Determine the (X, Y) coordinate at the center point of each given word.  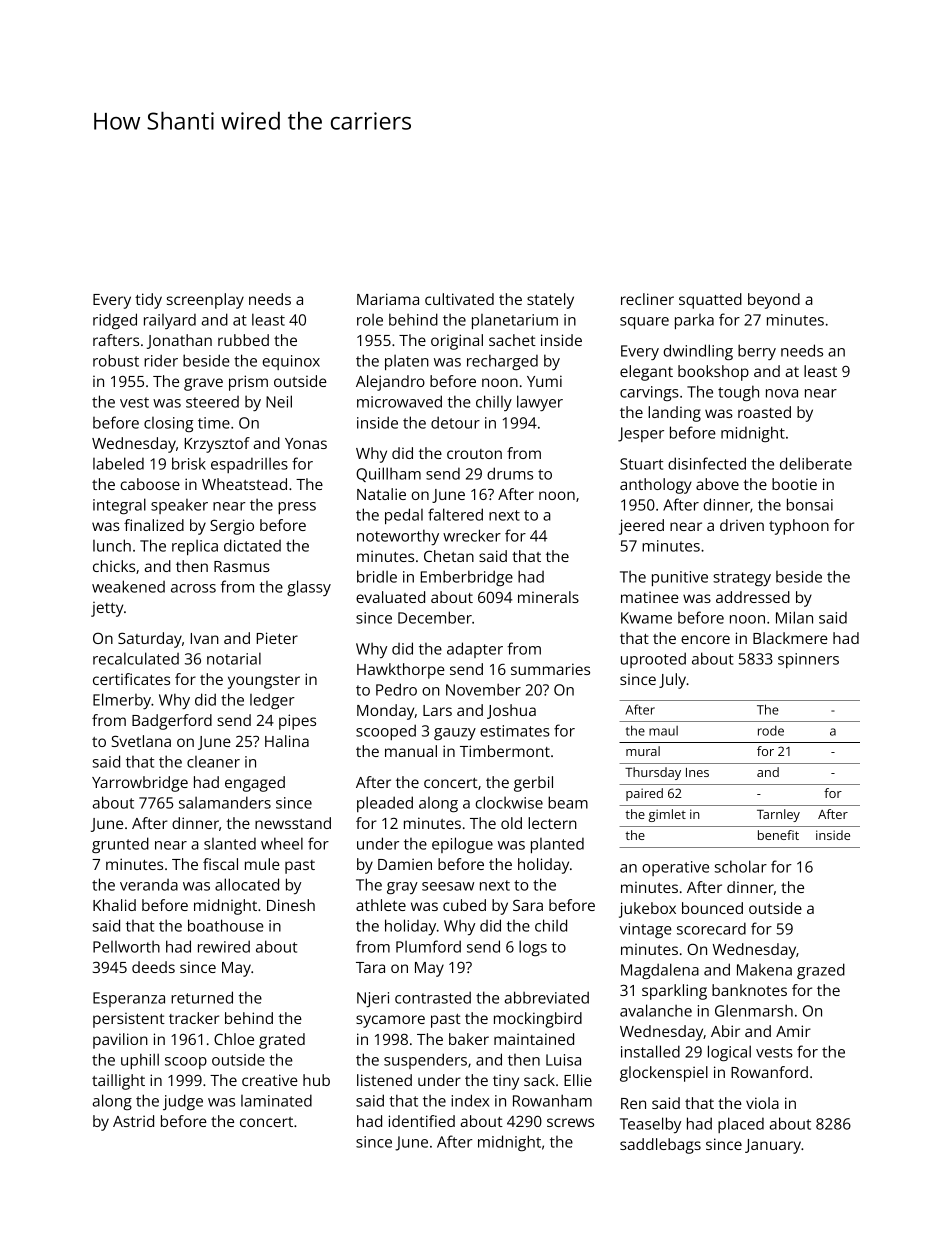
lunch (112, 545)
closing (168, 424)
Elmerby (122, 701)
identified (422, 1121)
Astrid (133, 1121)
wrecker (472, 535)
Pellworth (126, 947)
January (773, 1146)
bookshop (713, 373)
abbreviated (546, 997)
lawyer (540, 403)
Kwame (646, 618)
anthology (656, 486)
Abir (725, 1031)
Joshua (511, 711)
